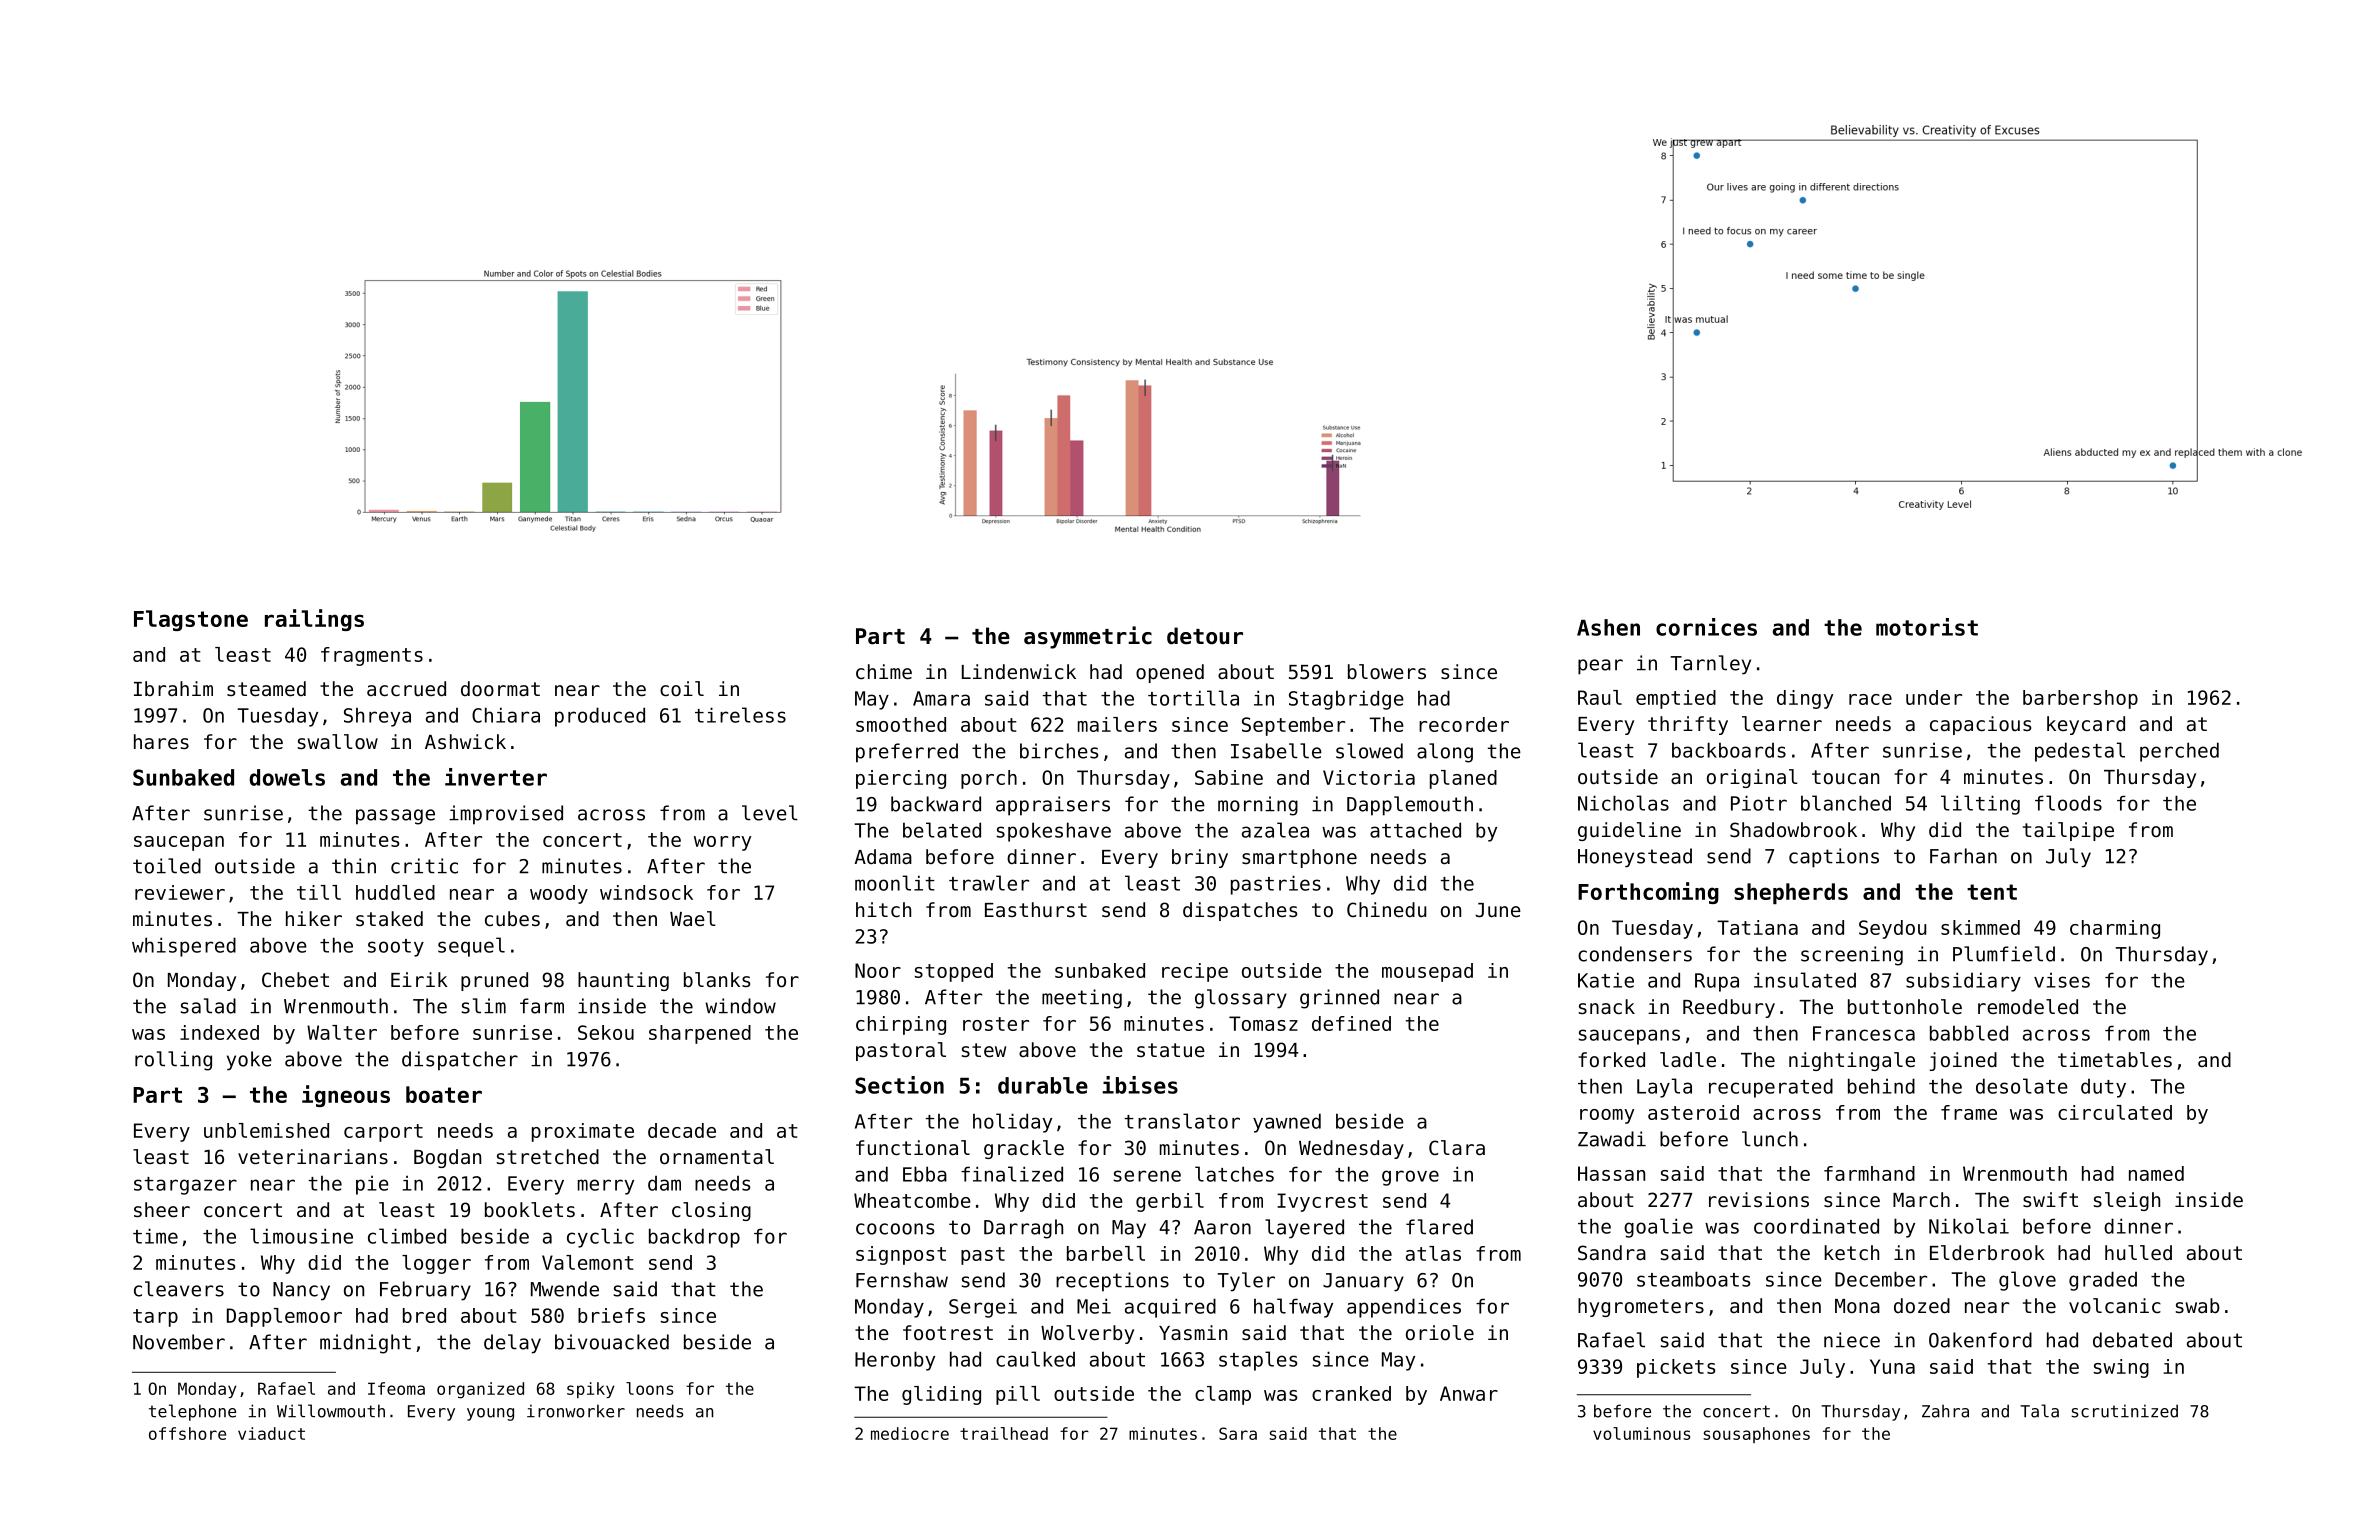 The width and height of the screenshot is (2380, 1540). I want to click on swing, so click(2121, 1368).
